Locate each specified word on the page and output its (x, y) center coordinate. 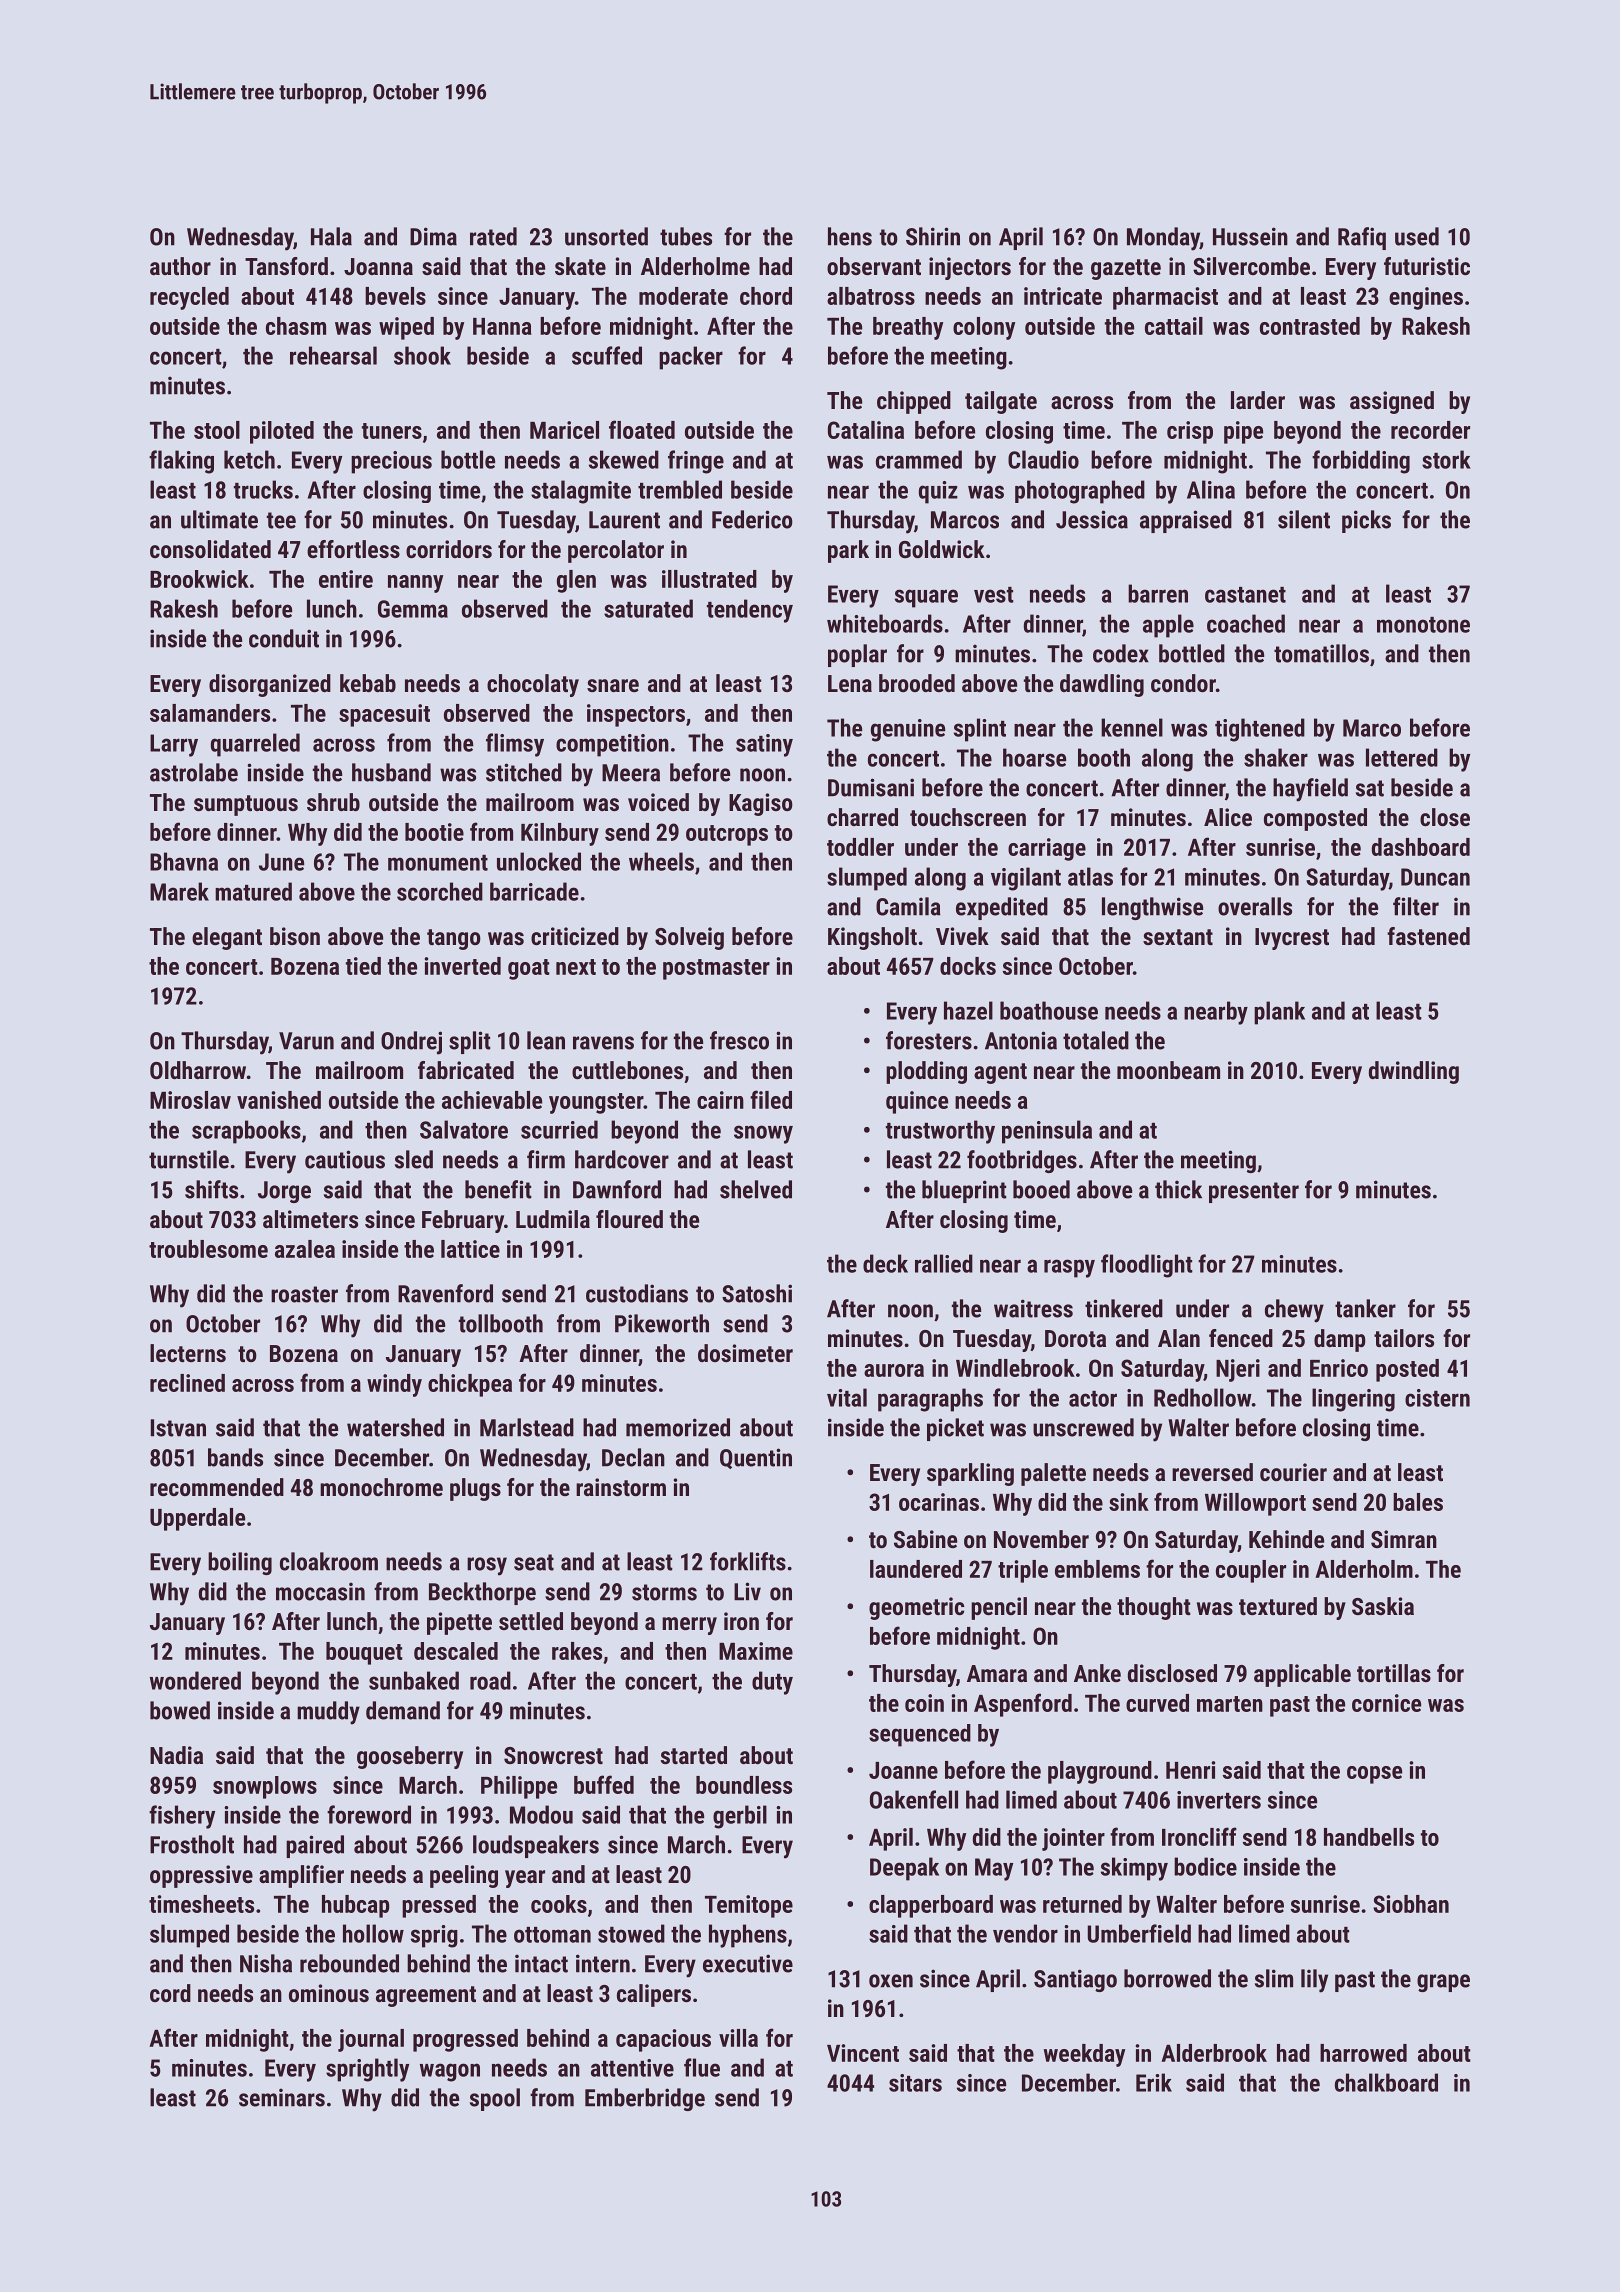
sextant (1178, 937)
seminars (282, 2097)
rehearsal (333, 355)
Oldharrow (198, 1070)
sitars (915, 2083)
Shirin (933, 236)
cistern (1437, 1398)
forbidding (1361, 462)
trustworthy (940, 1132)
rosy (487, 1566)
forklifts (748, 1561)
